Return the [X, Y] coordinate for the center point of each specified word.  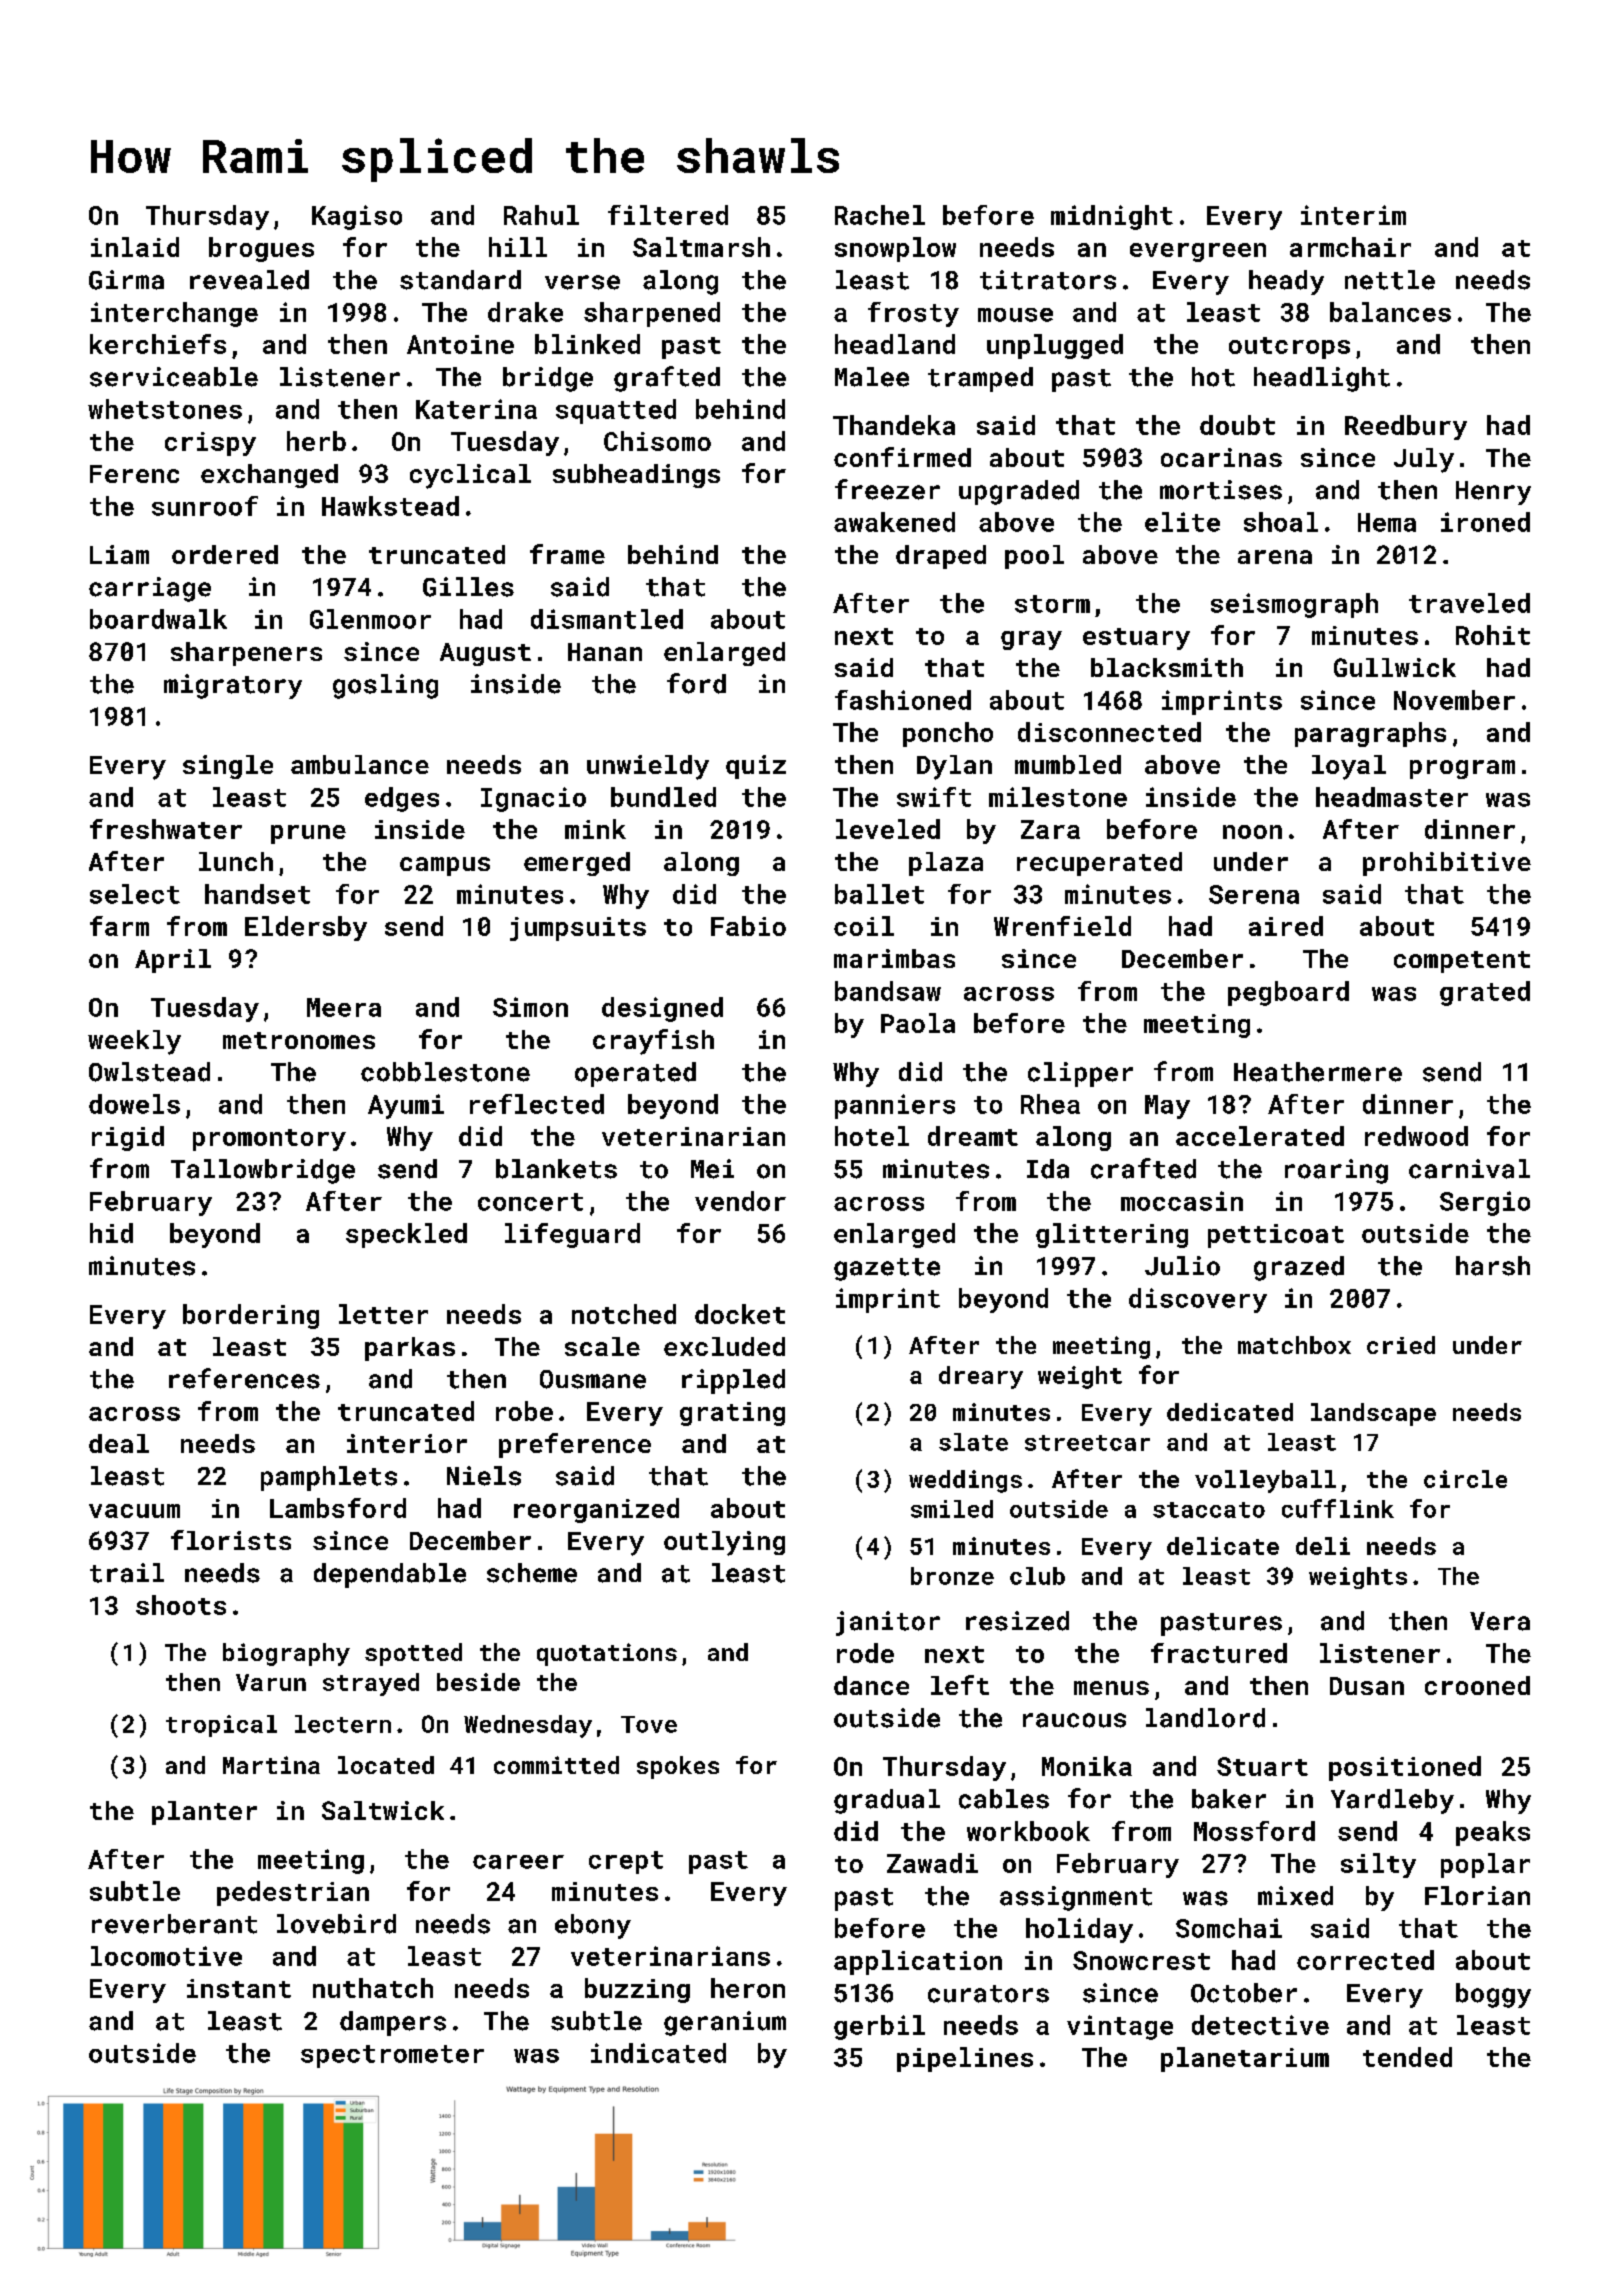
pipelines [965, 2059]
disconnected [1109, 732]
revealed [249, 280]
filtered [668, 215]
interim [1353, 215]
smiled [952, 1509]
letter [383, 1314]
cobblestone [445, 1072]
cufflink [1338, 1508]
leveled [888, 829]
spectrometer [392, 2056]
